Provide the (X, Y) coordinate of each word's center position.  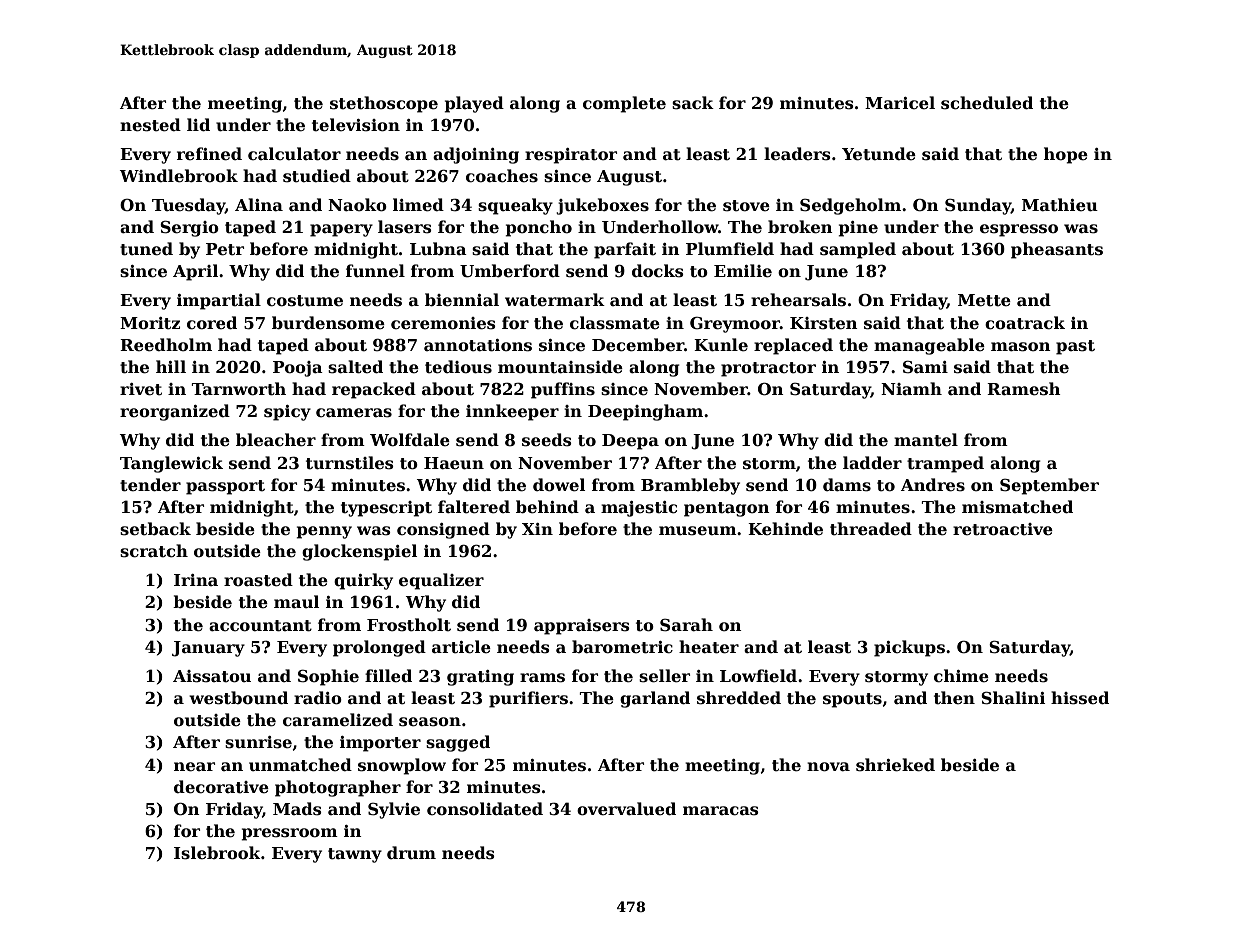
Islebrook (217, 853)
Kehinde (785, 529)
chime (961, 676)
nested (150, 125)
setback (155, 529)
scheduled (987, 103)
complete (624, 104)
